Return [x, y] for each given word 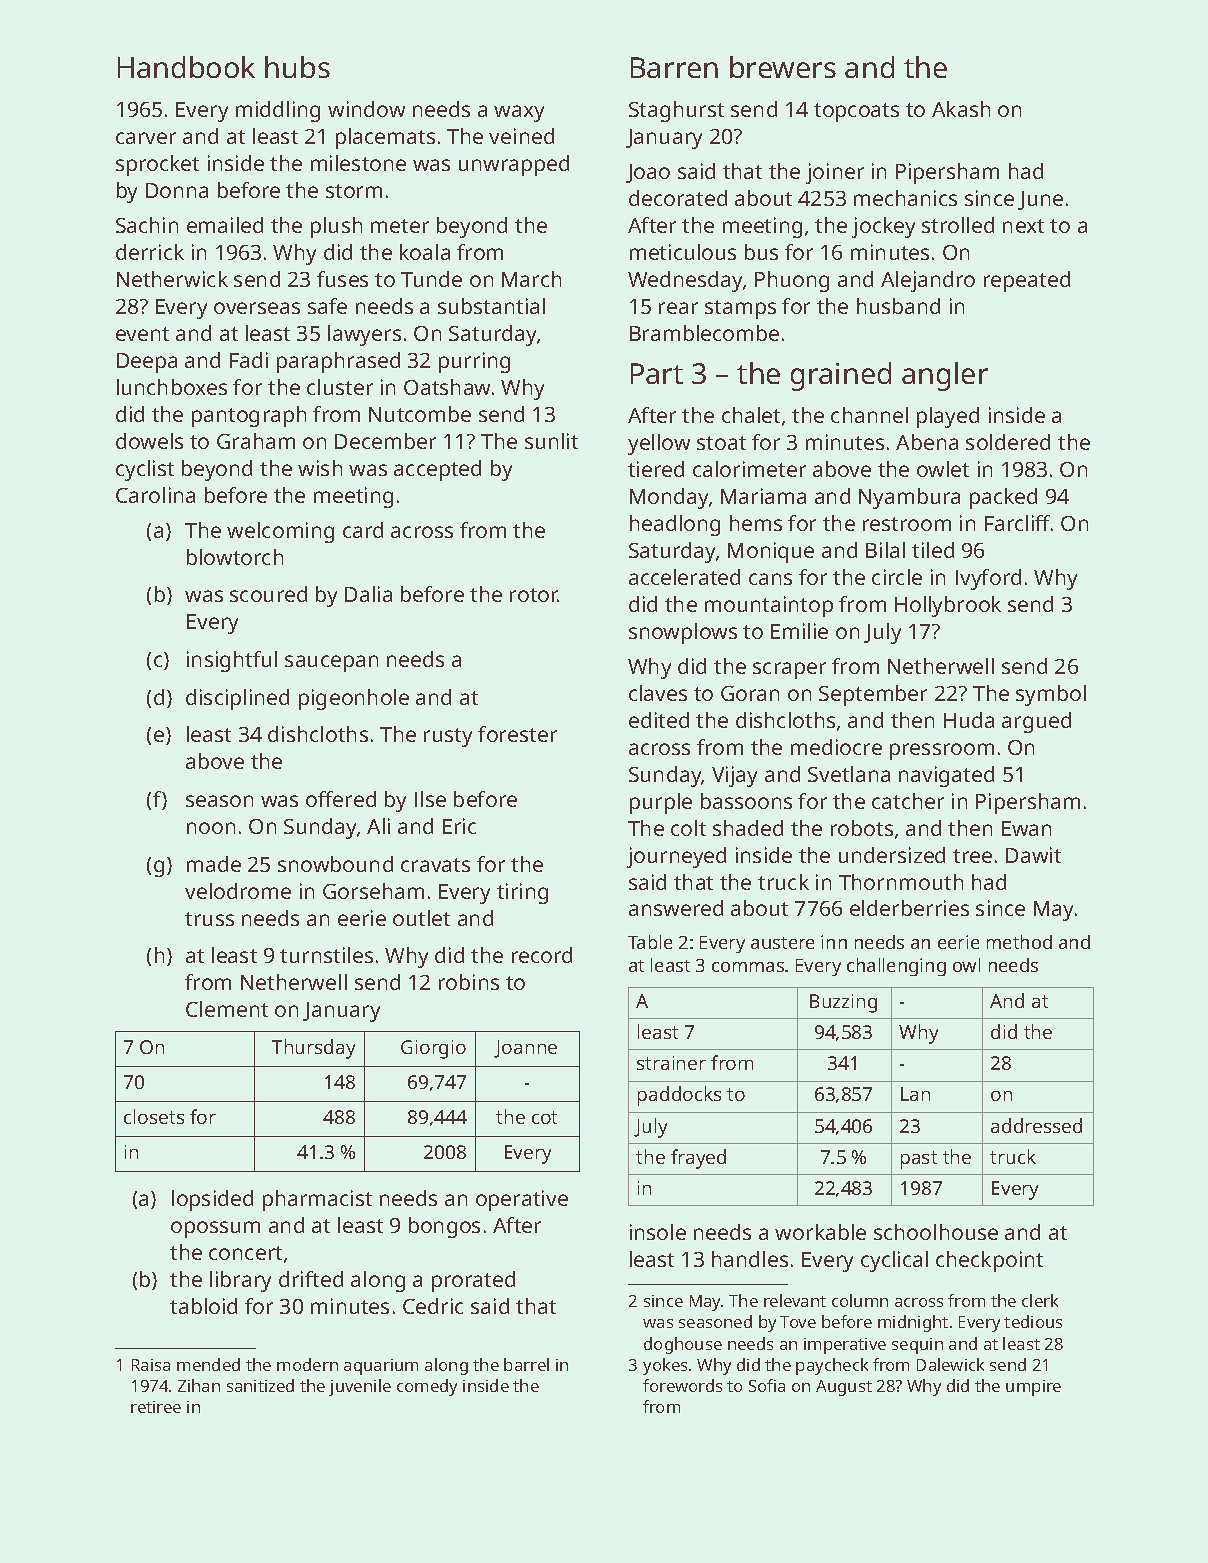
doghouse [683, 1345]
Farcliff [1017, 523]
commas [748, 967]
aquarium [381, 1367]
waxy [519, 113]
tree [972, 856]
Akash [961, 109]
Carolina [155, 495]
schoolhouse [936, 1232]
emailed [225, 225]
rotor [534, 595]
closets [154, 1116]
